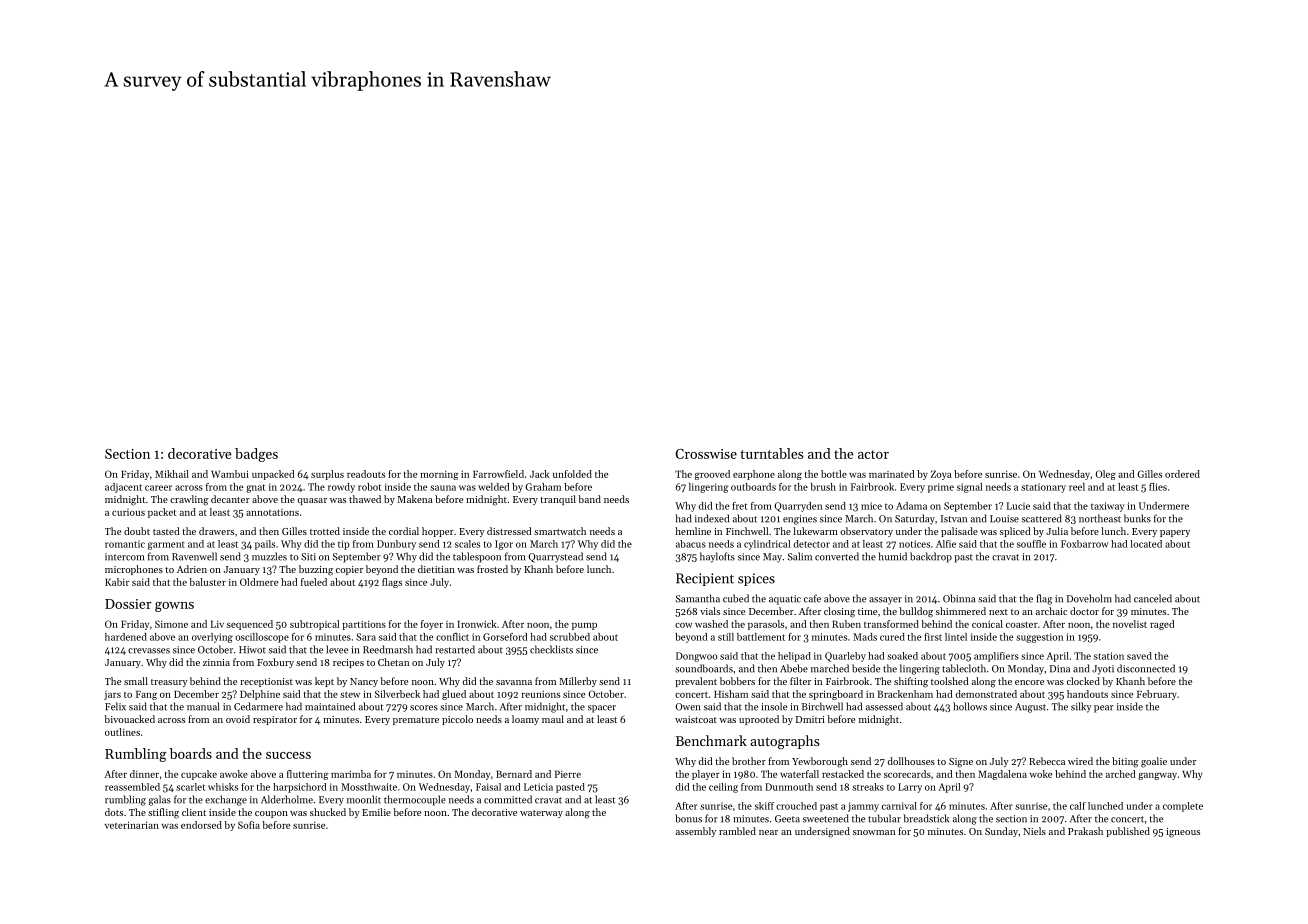 This document has width=1308, height=924. What do you see at coordinates (764, 806) in the document?
I see `skiff` at bounding box center [764, 806].
